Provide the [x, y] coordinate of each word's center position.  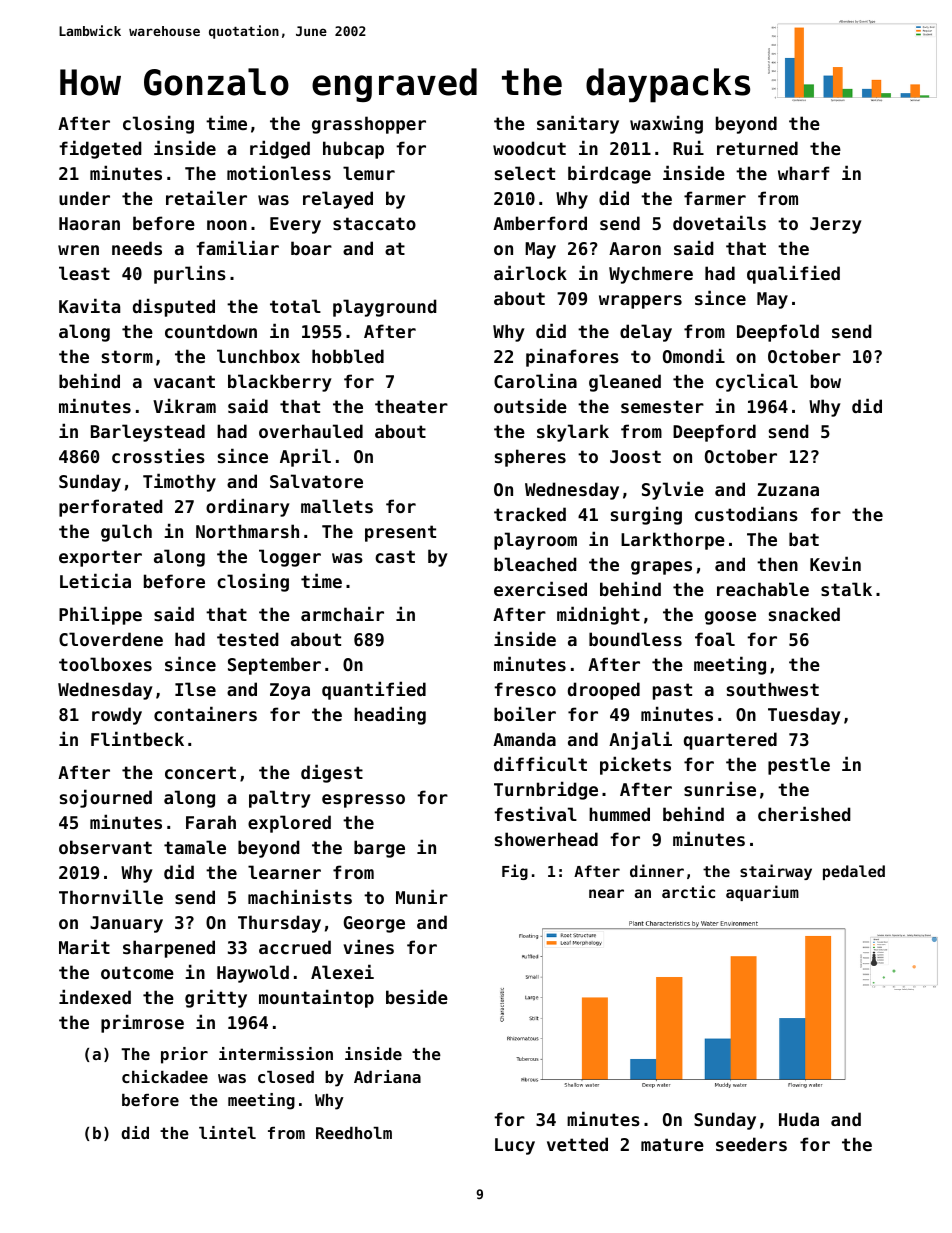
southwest [773, 689]
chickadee [165, 1076]
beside [417, 996]
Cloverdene [111, 639]
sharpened [169, 949]
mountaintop [316, 998]
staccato [374, 223]
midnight [598, 615]
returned [757, 148]
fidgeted [100, 149]
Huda [799, 1119]
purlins [190, 274]
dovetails [719, 222]
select [525, 173]
